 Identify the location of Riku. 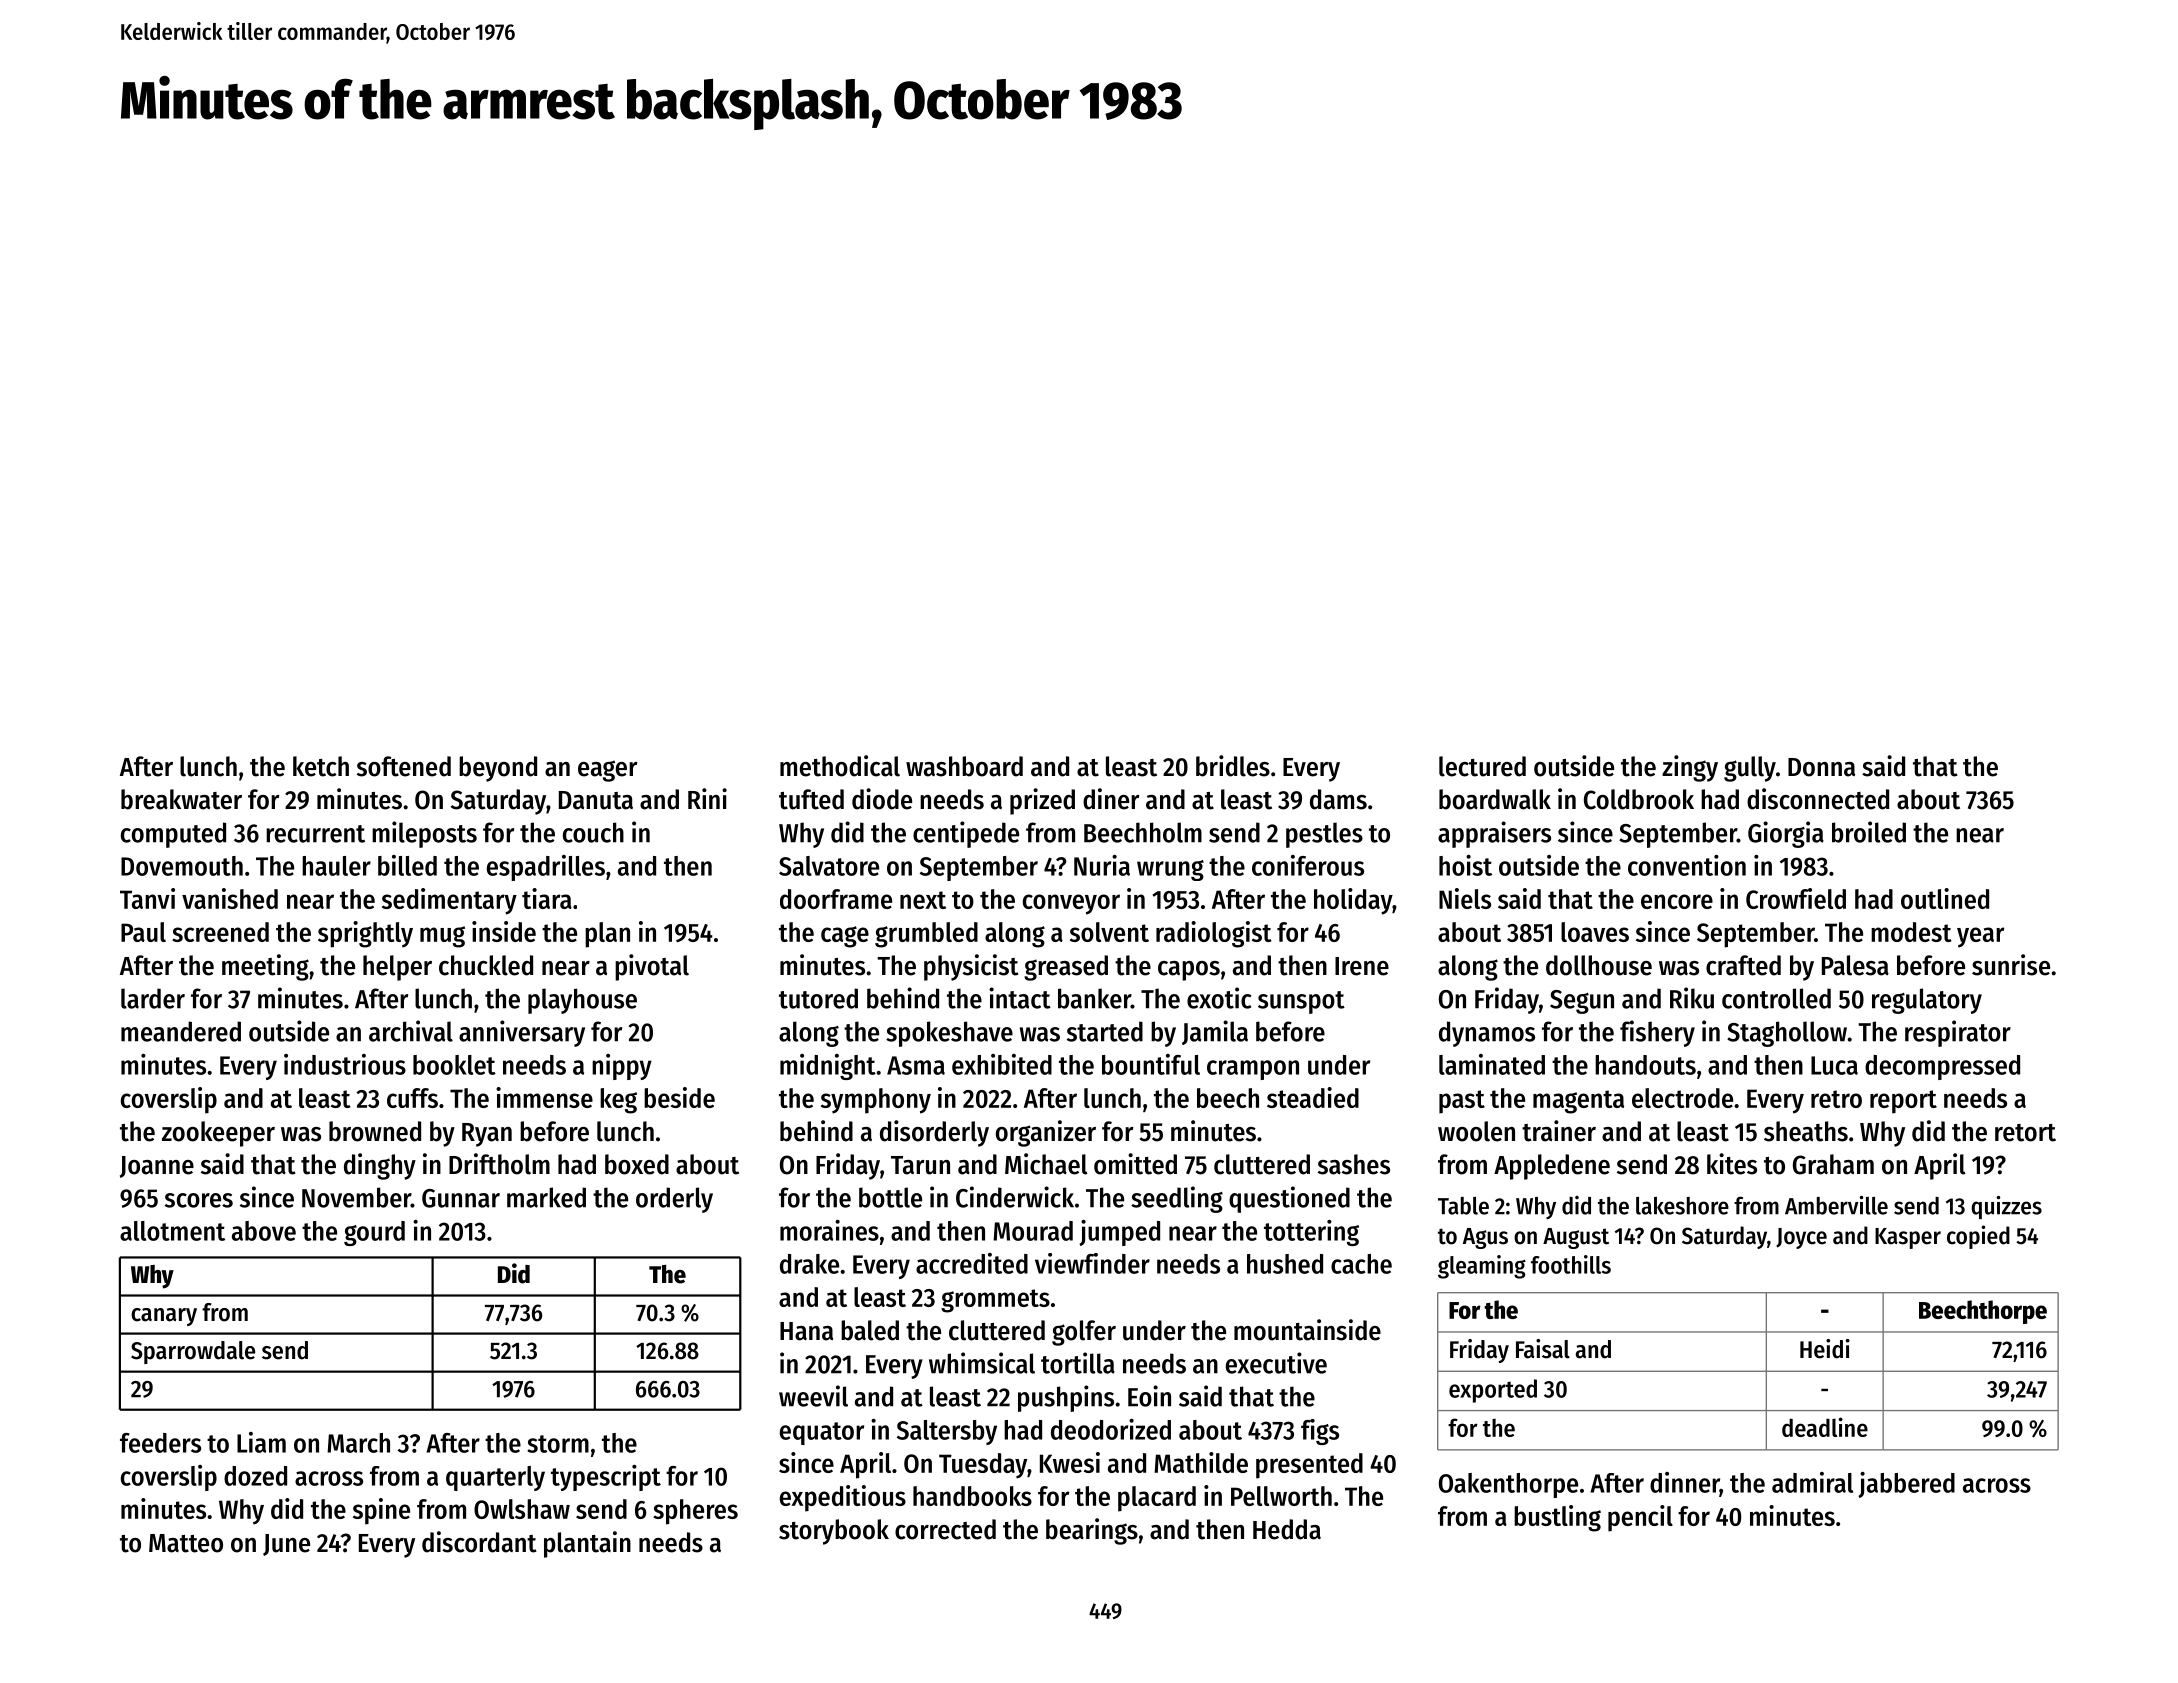
(1692, 998).
